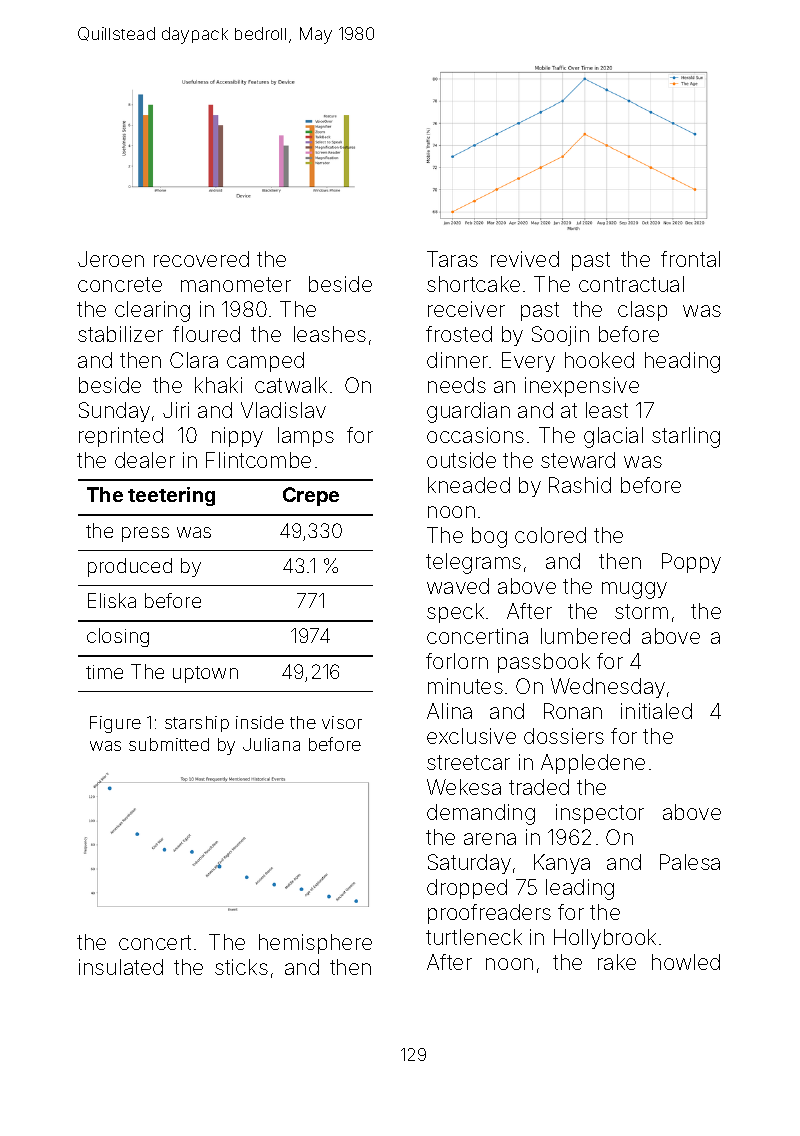  I want to click on press, so click(145, 534).
